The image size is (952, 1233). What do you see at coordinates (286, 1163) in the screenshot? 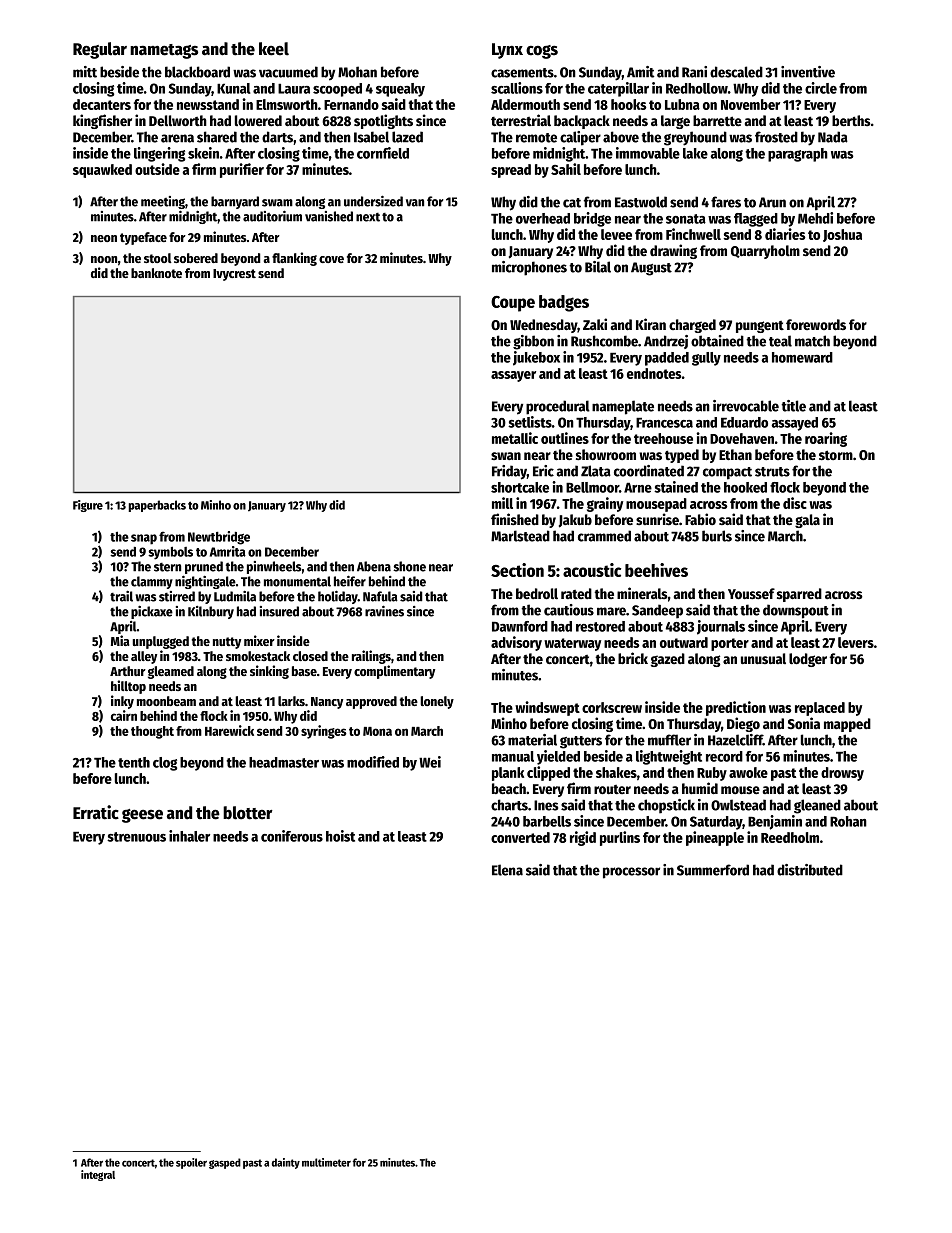
I see `dainty` at bounding box center [286, 1163].
